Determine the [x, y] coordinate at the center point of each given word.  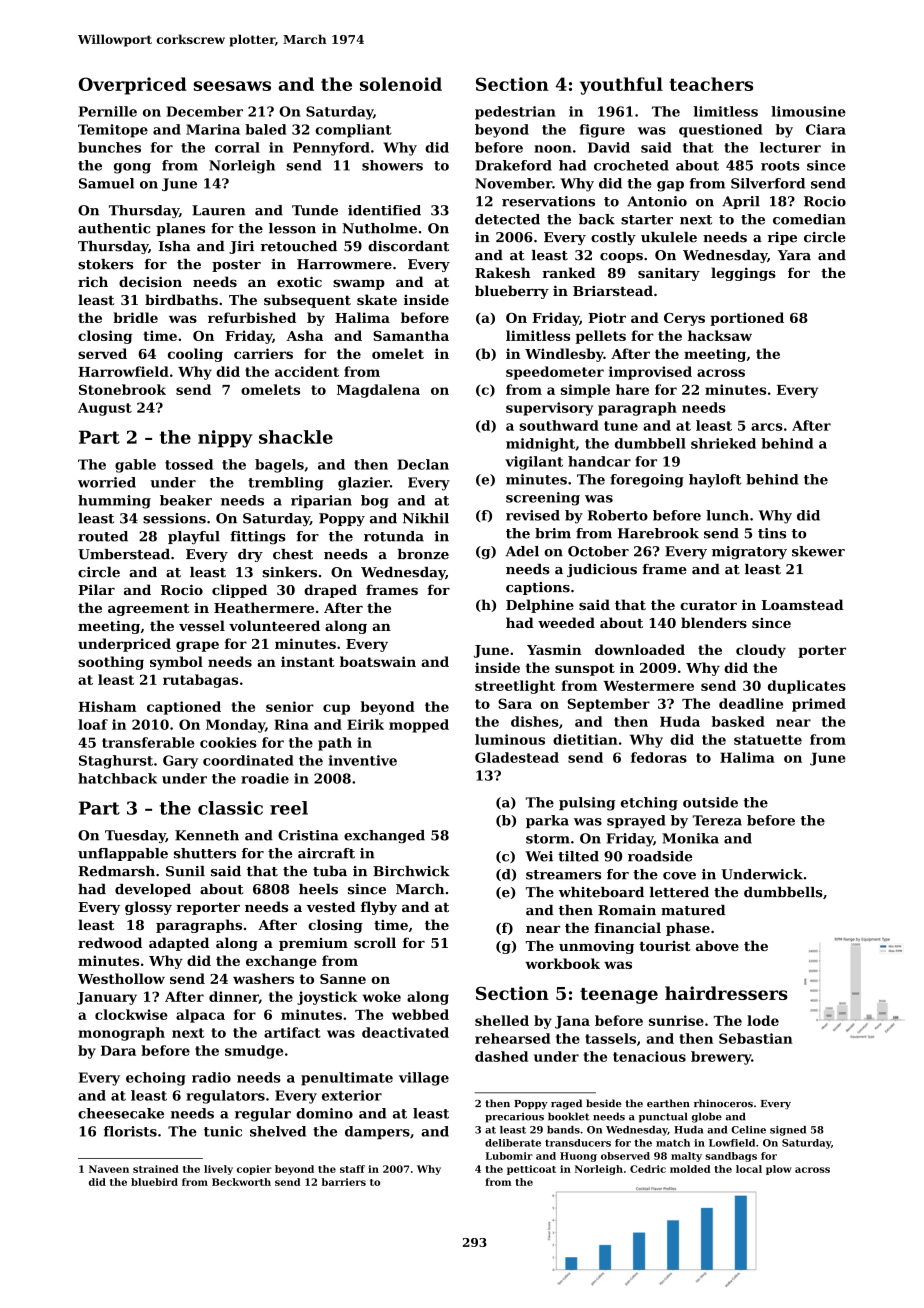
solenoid [401, 84]
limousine [808, 111]
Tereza [717, 820]
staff [352, 1169]
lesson [292, 228]
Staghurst [116, 762]
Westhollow [121, 978]
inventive [363, 760]
